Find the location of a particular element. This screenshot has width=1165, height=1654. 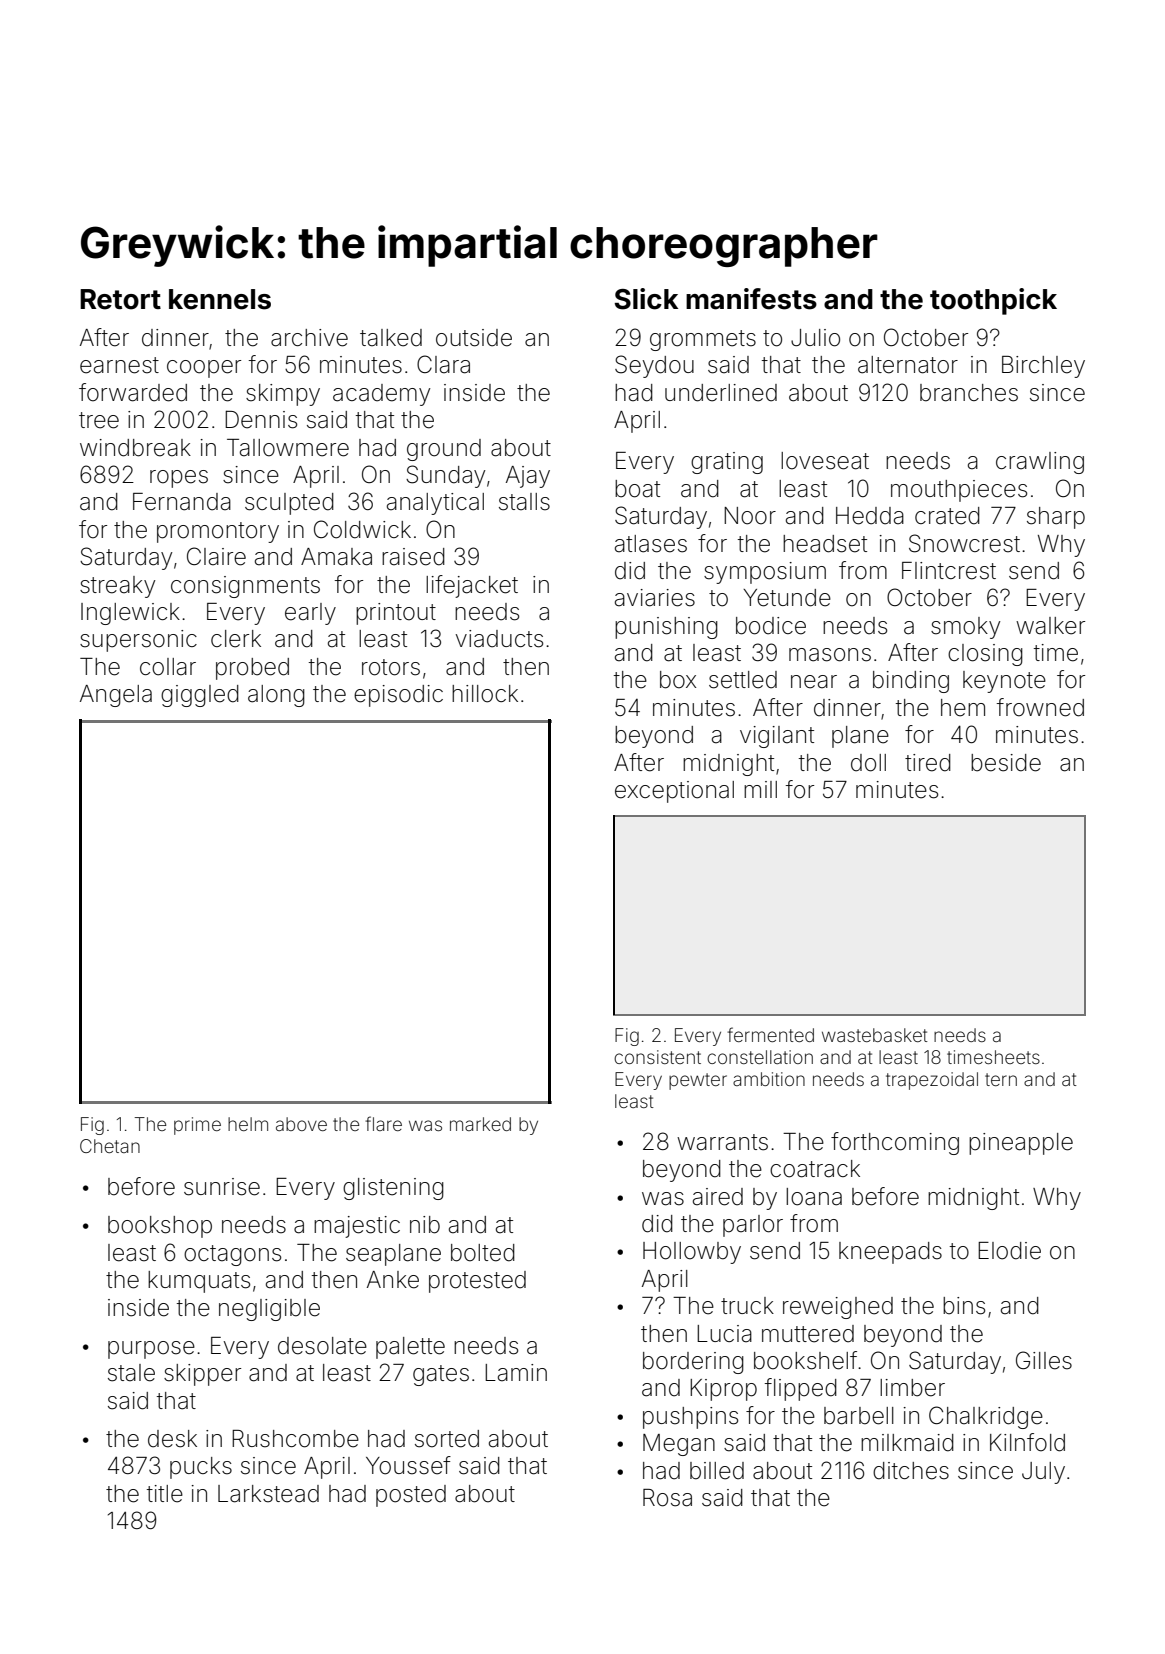

July is located at coordinates (1043, 1473).
